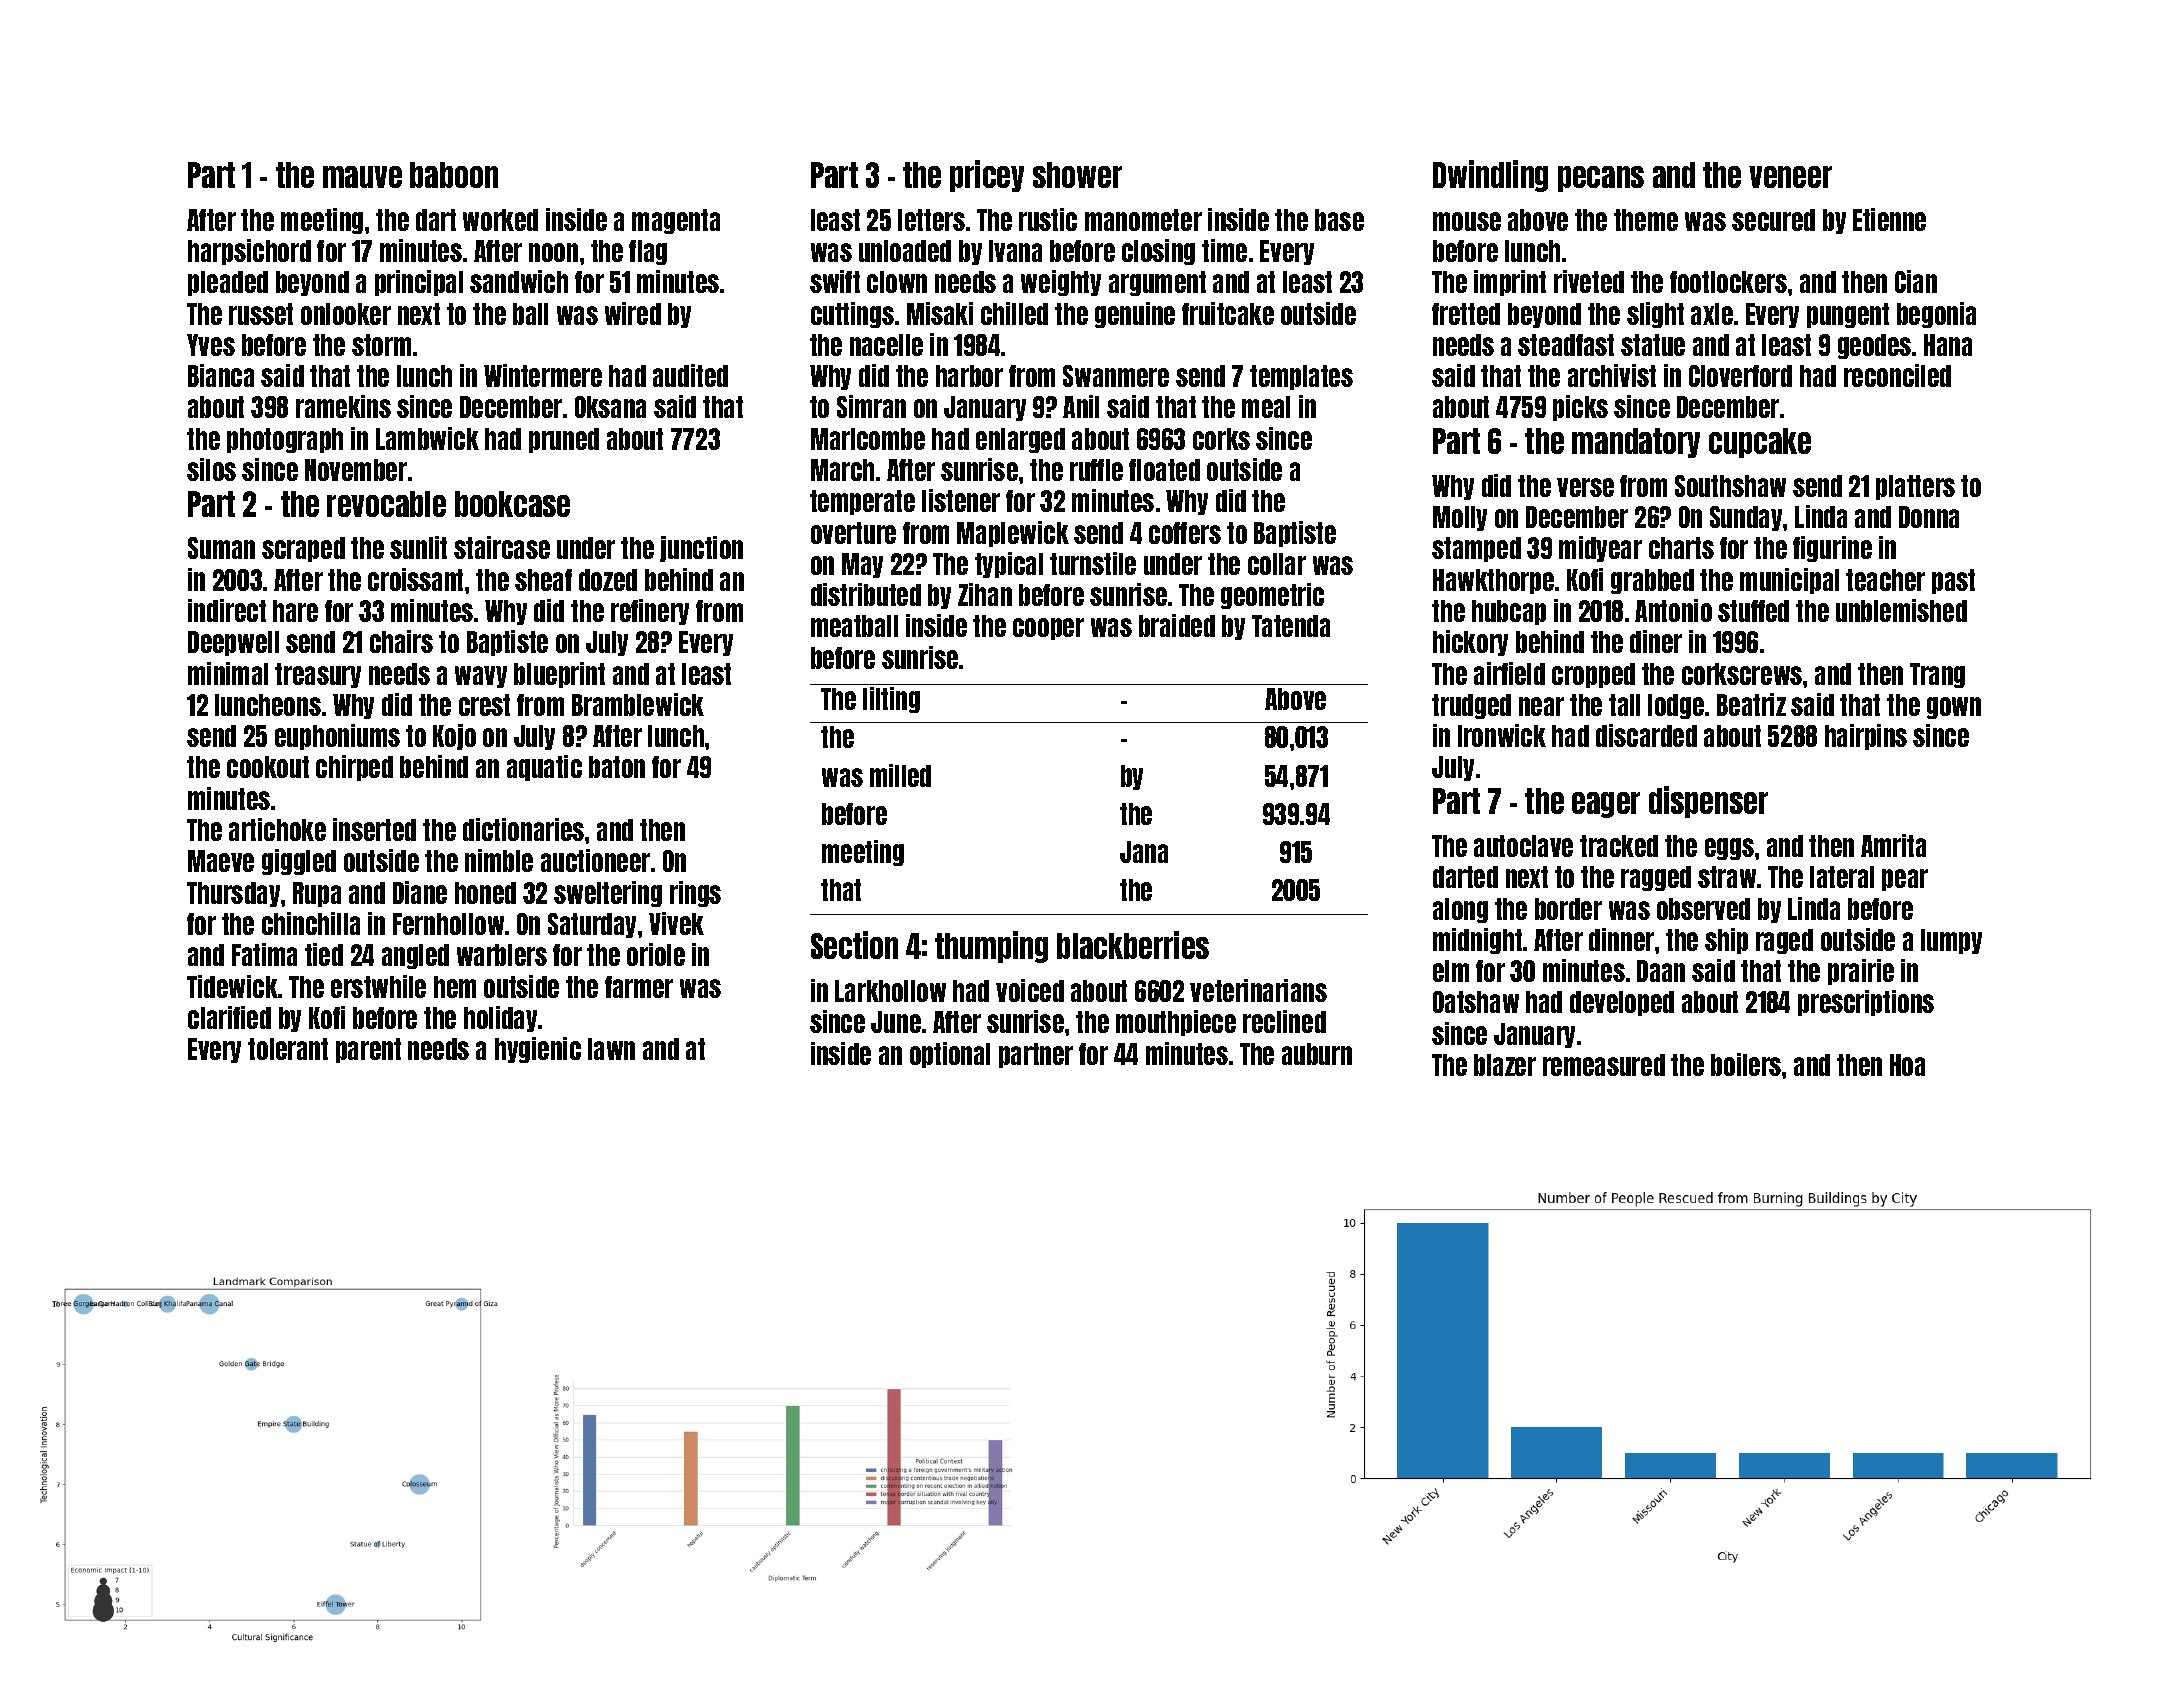 Image resolution: width=2178 pixels, height=1683 pixels. Describe the element at coordinates (1740, 376) in the screenshot. I see `Cloverford` at that location.
